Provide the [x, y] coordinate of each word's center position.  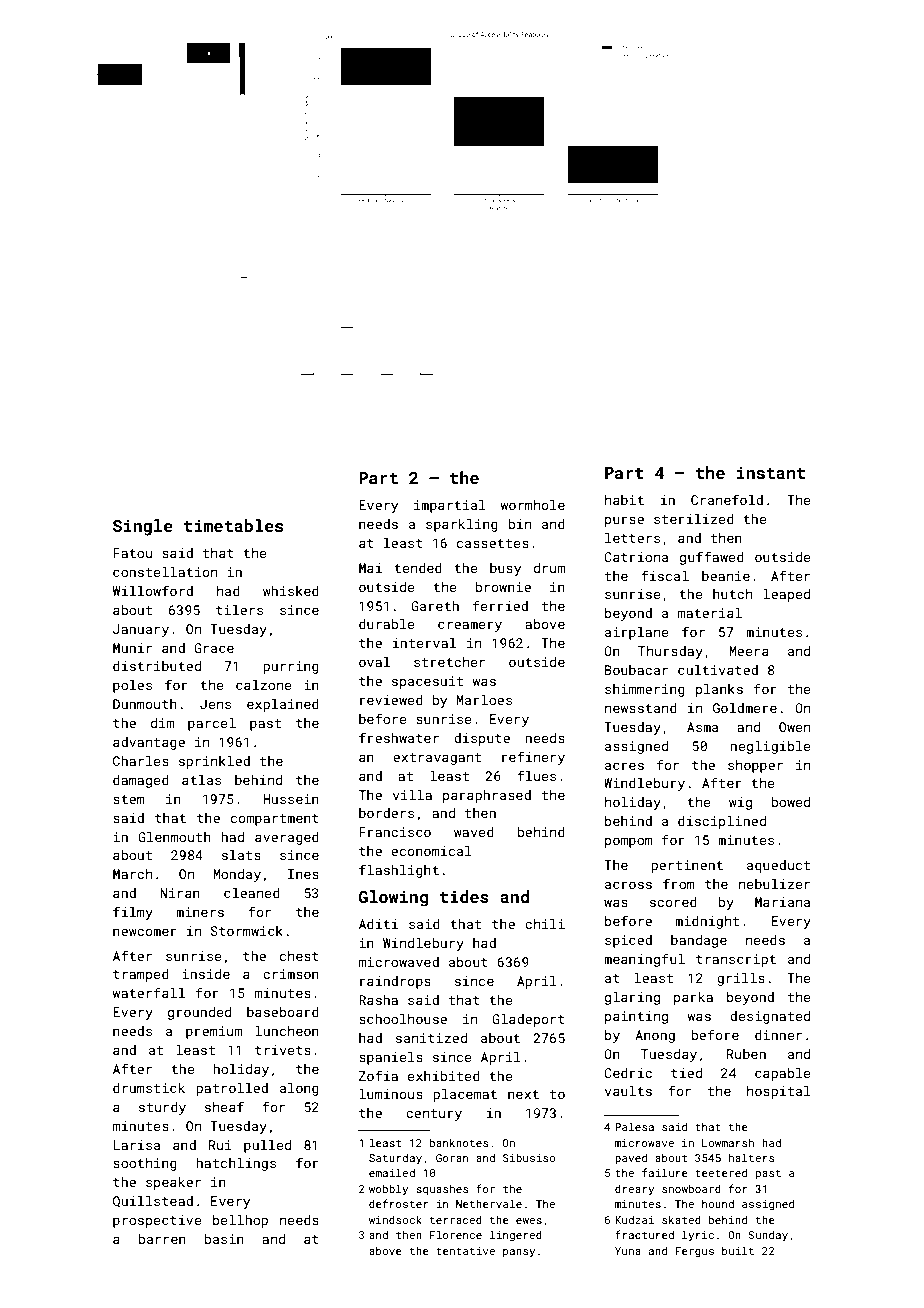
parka [693, 998]
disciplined [722, 822]
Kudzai [634, 1219]
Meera [749, 651]
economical [431, 851]
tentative [465, 1251]
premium [214, 1032]
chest [299, 956]
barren [162, 1239]
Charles [141, 761]
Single [143, 527]
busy [505, 569]
